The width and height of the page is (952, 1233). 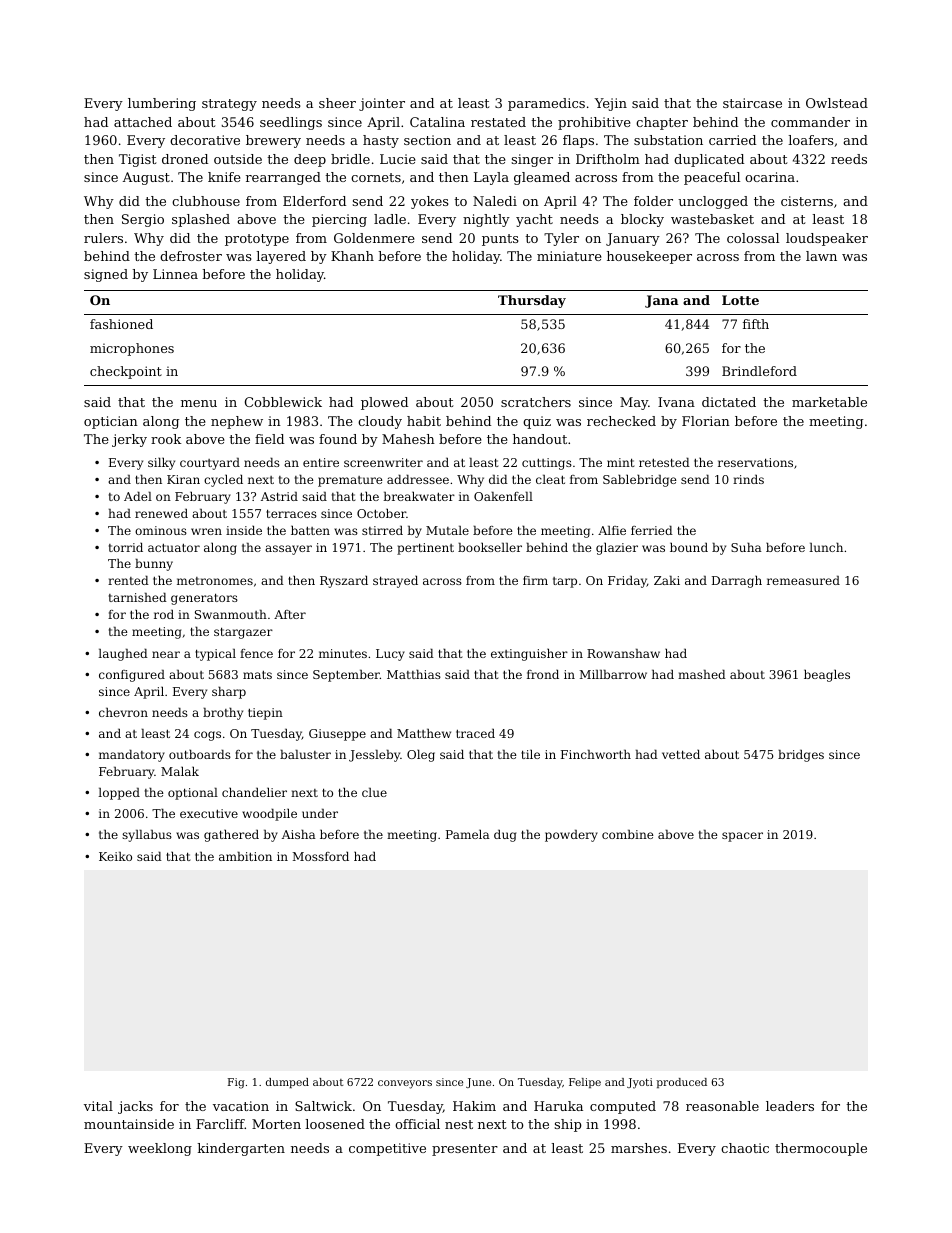 I want to click on kindergarten, so click(x=241, y=1149).
